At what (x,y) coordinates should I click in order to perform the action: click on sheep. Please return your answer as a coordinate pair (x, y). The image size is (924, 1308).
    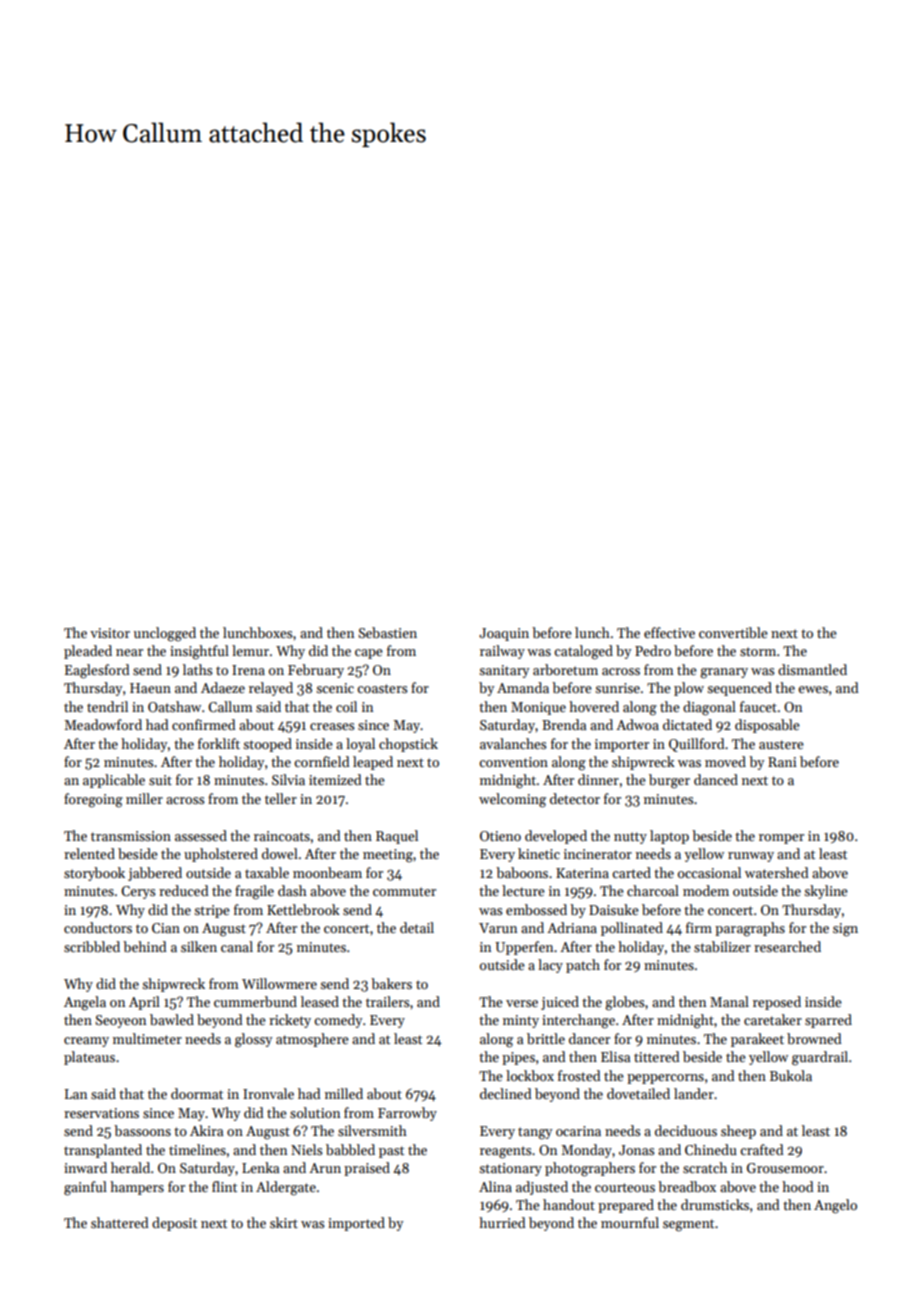
    Looking at the image, I should click on (738, 1132).
